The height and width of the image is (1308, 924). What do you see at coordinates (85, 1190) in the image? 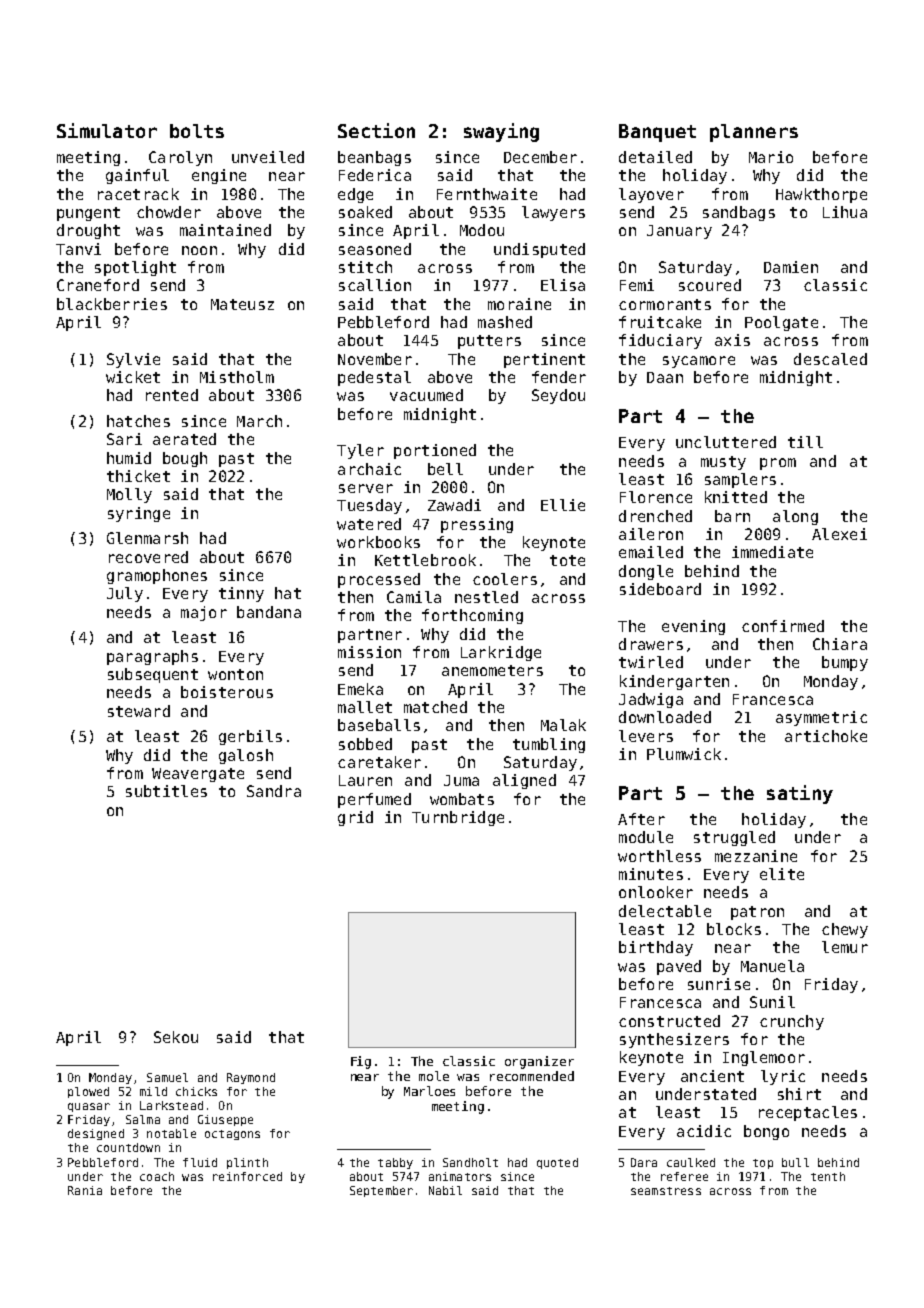
I see `Rania` at bounding box center [85, 1190].
